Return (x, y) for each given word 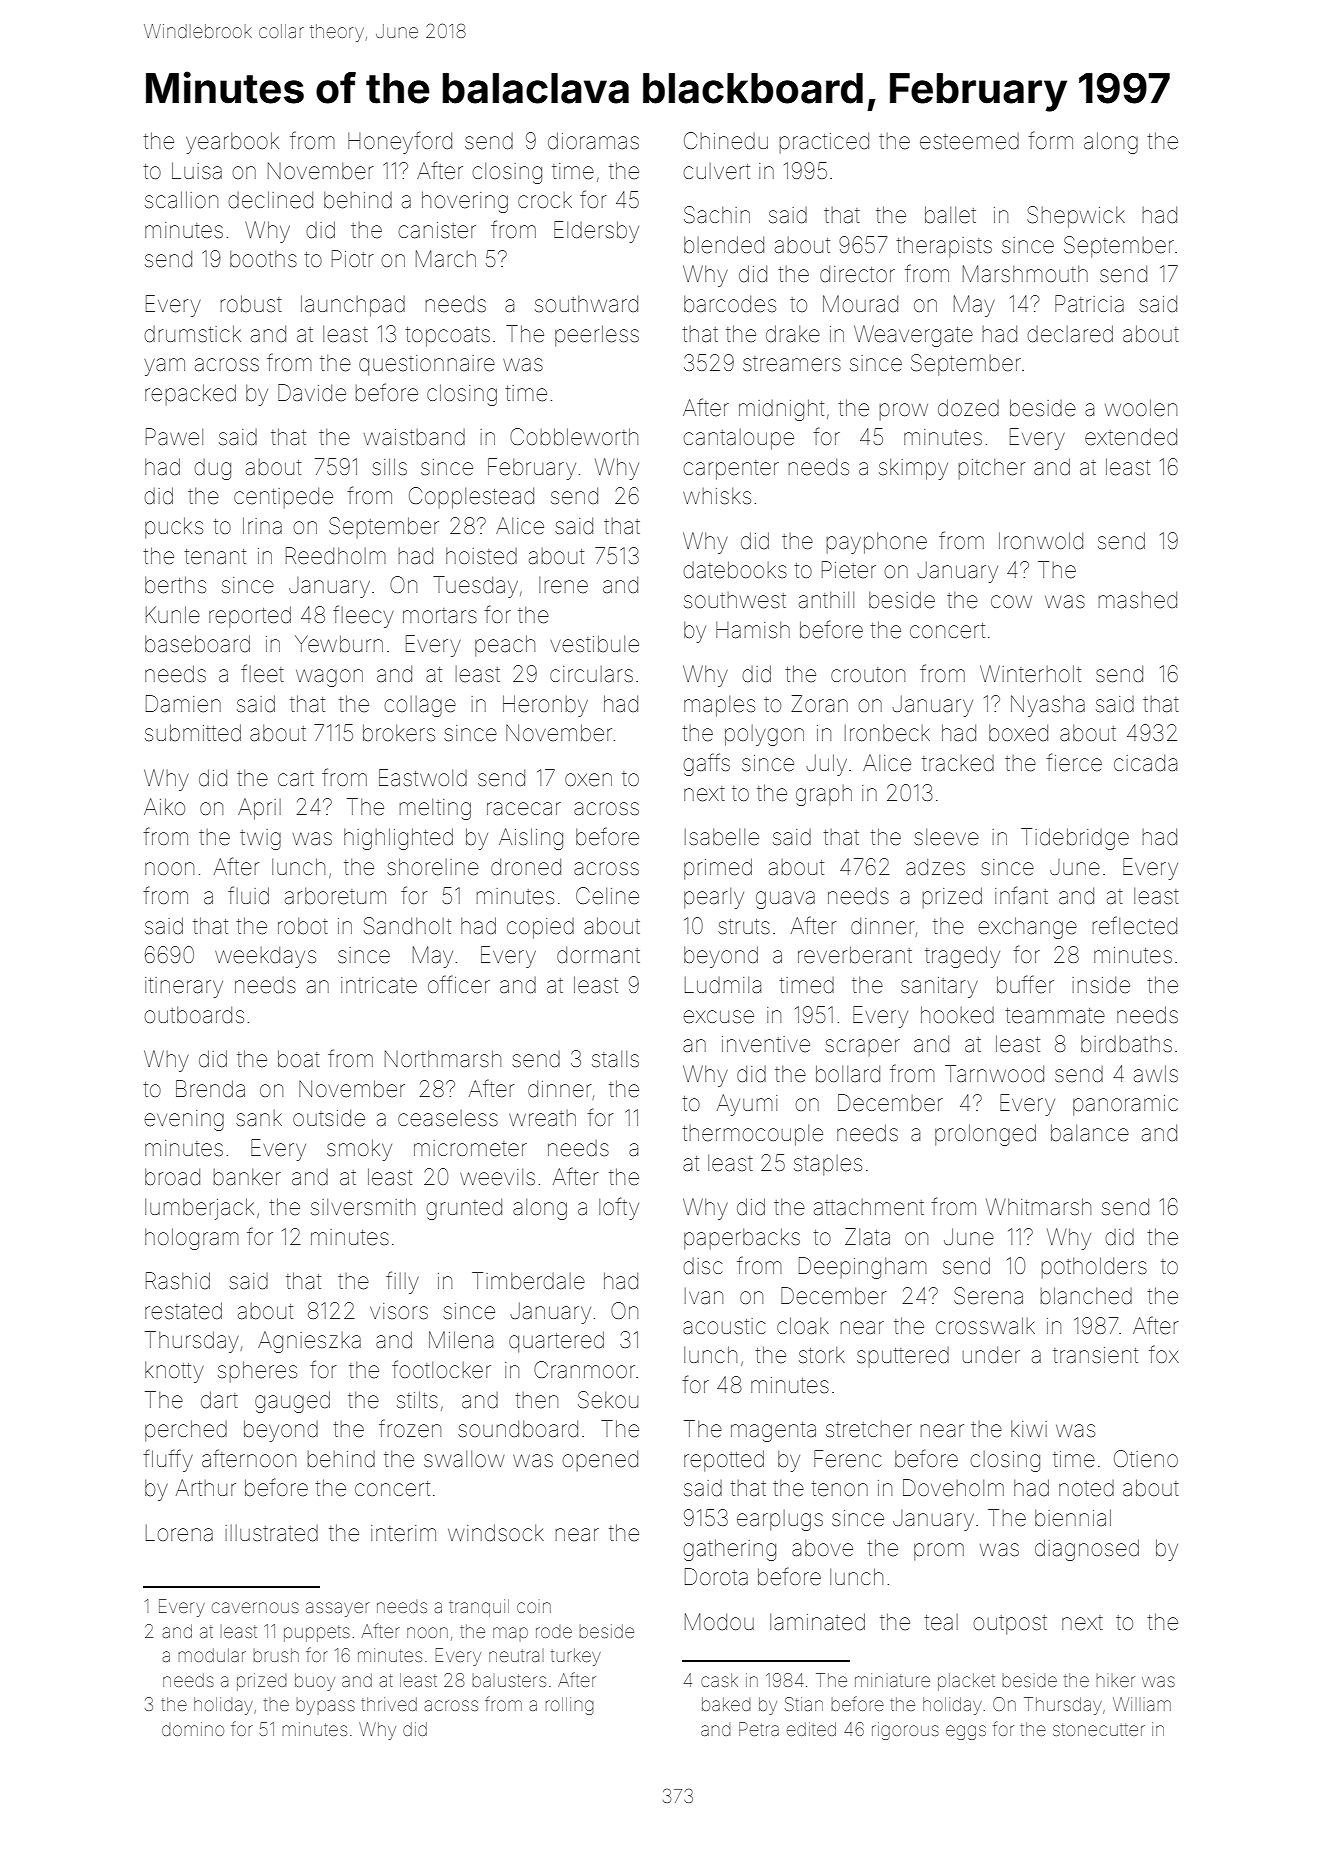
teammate (1055, 1016)
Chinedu (726, 141)
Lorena (179, 1533)
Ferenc (847, 1459)
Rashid (178, 1281)
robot (303, 926)
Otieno (1146, 1459)
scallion (181, 199)
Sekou (608, 1400)
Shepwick (1076, 217)
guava (785, 900)
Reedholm (336, 556)
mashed (1138, 600)
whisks (717, 496)
